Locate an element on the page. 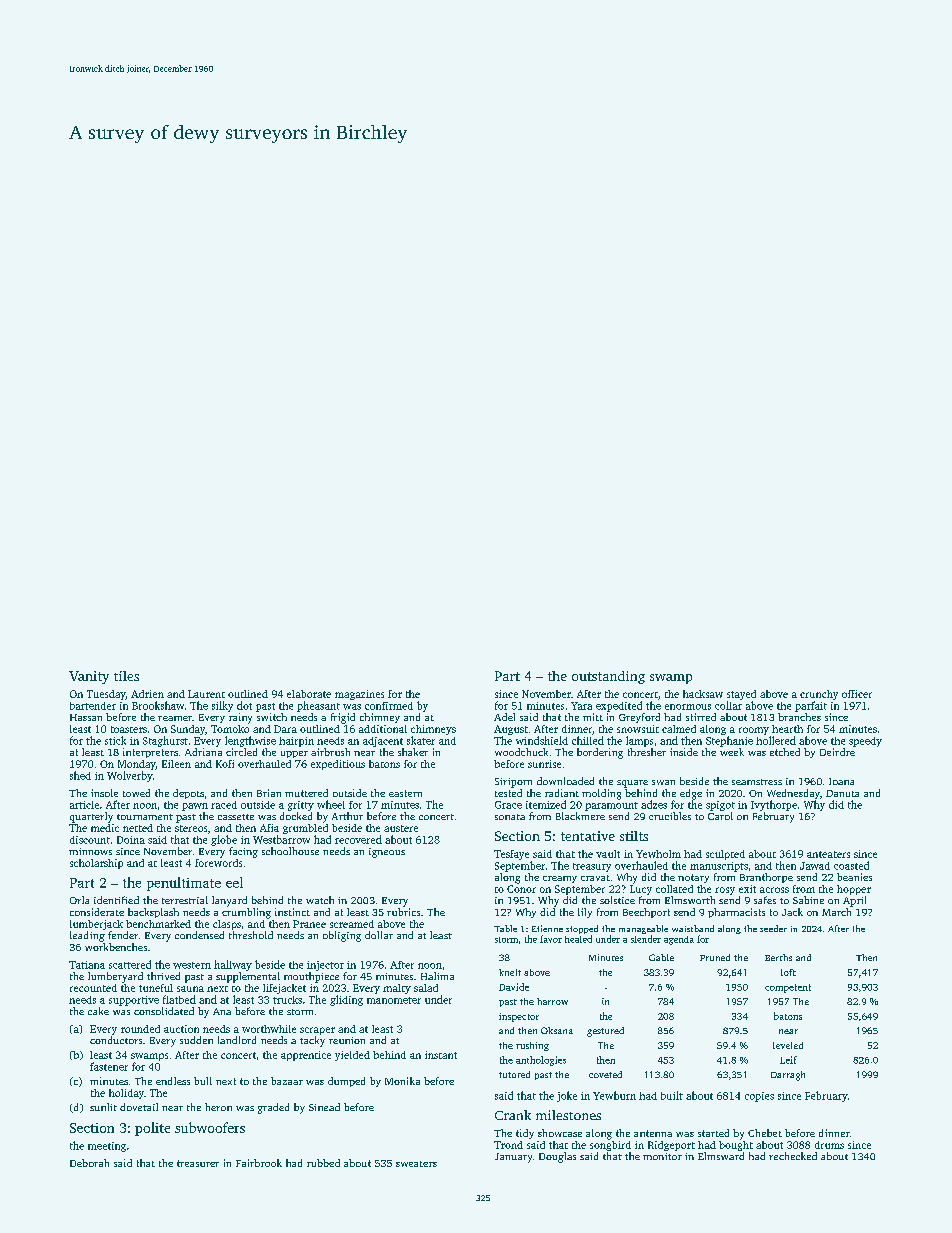 The image size is (952, 1233). auction is located at coordinates (181, 1029).
